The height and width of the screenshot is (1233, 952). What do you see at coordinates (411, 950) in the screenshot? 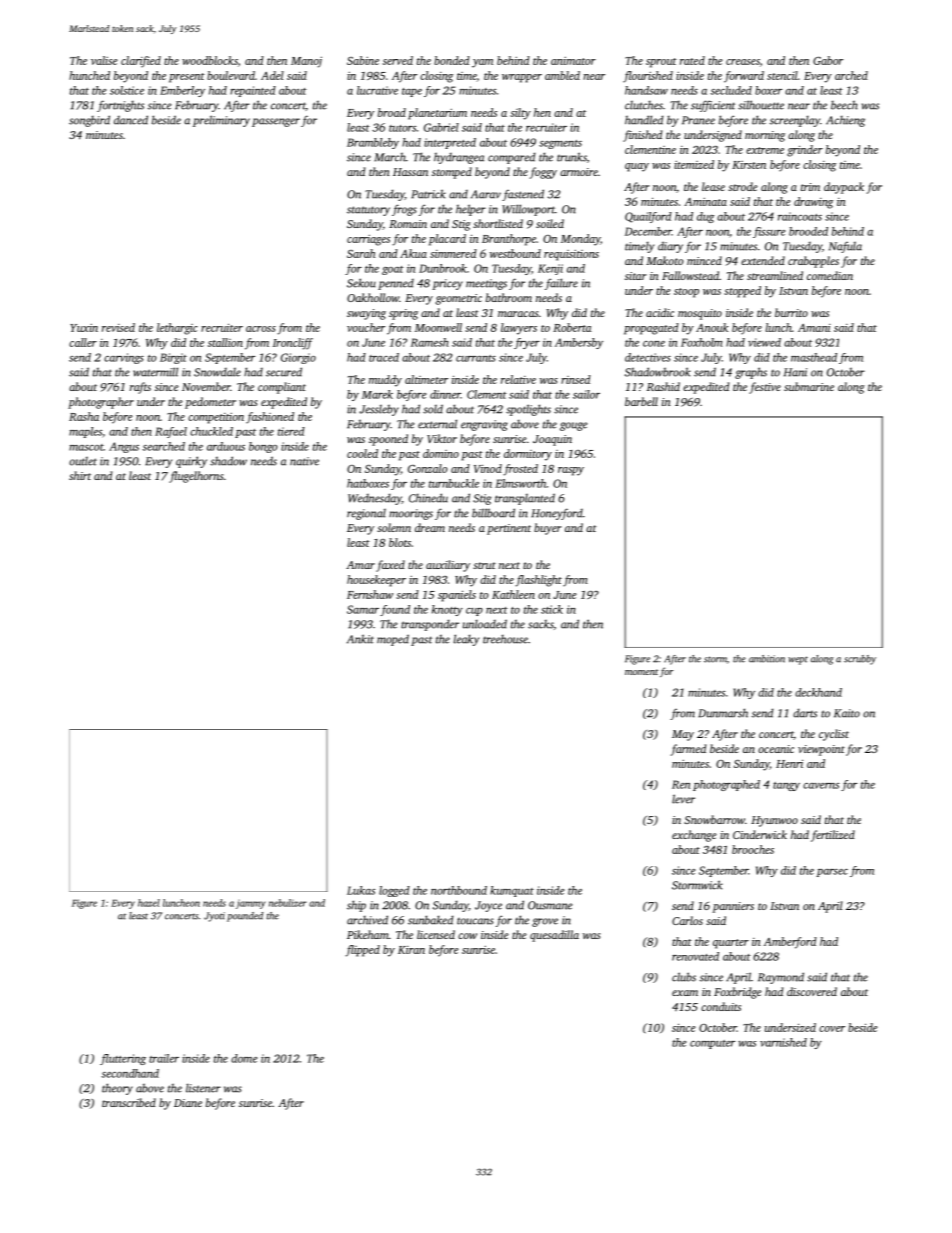
I see `Kiran` at bounding box center [411, 950].
